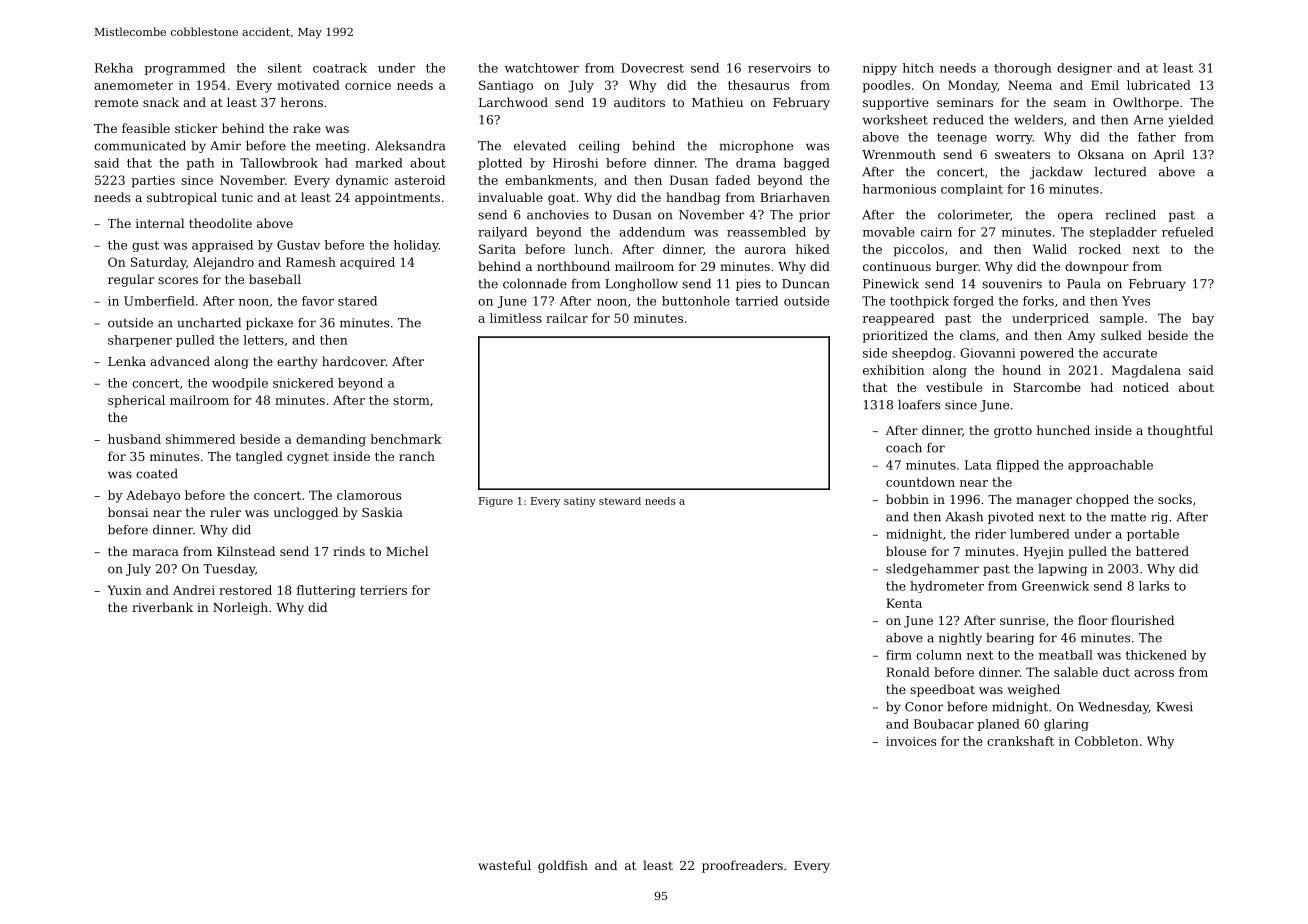 The width and height of the screenshot is (1308, 924). I want to click on proofreaders, so click(742, 866).
